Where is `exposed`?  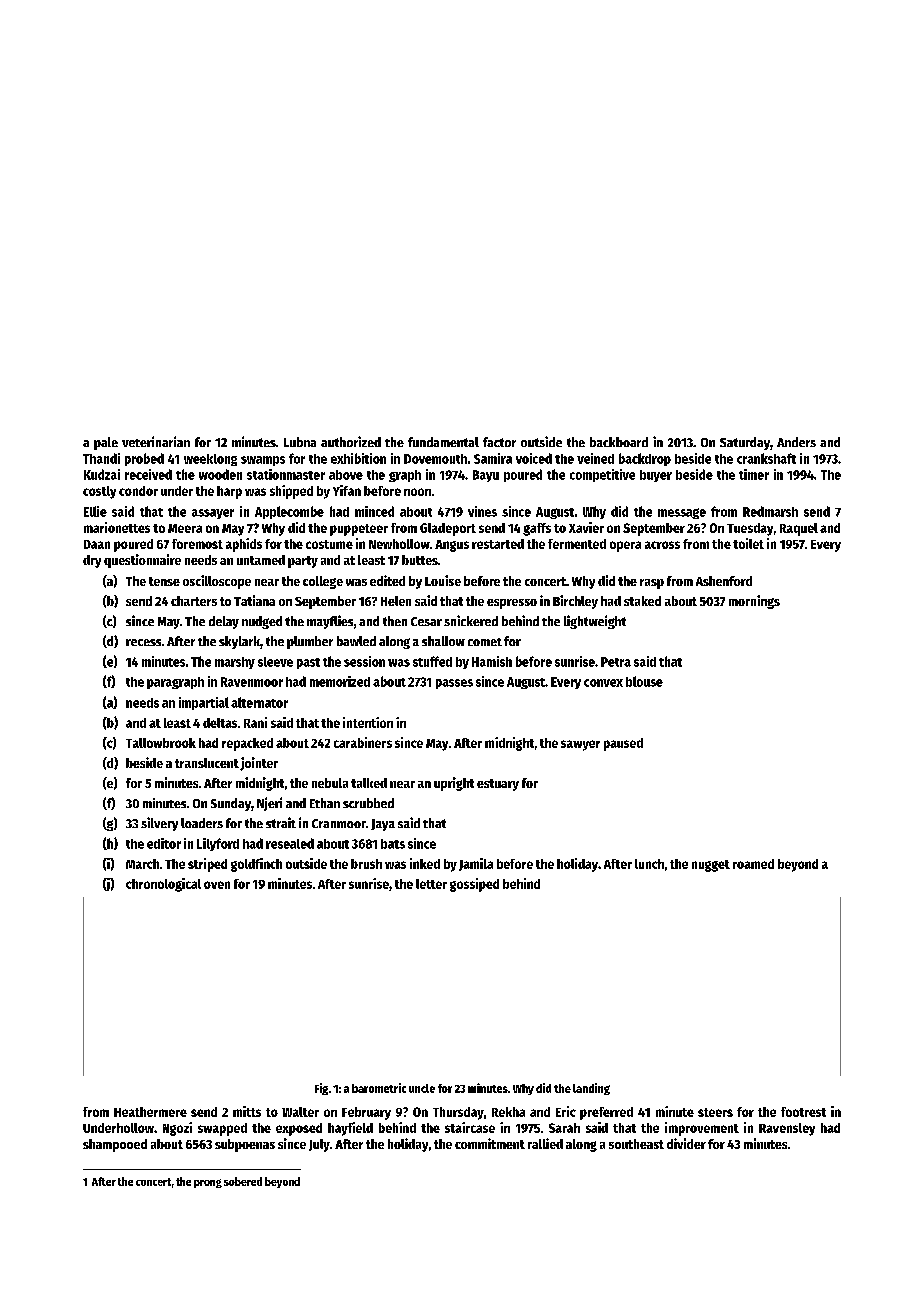
exposed is located at coordinates (299, 1129).
